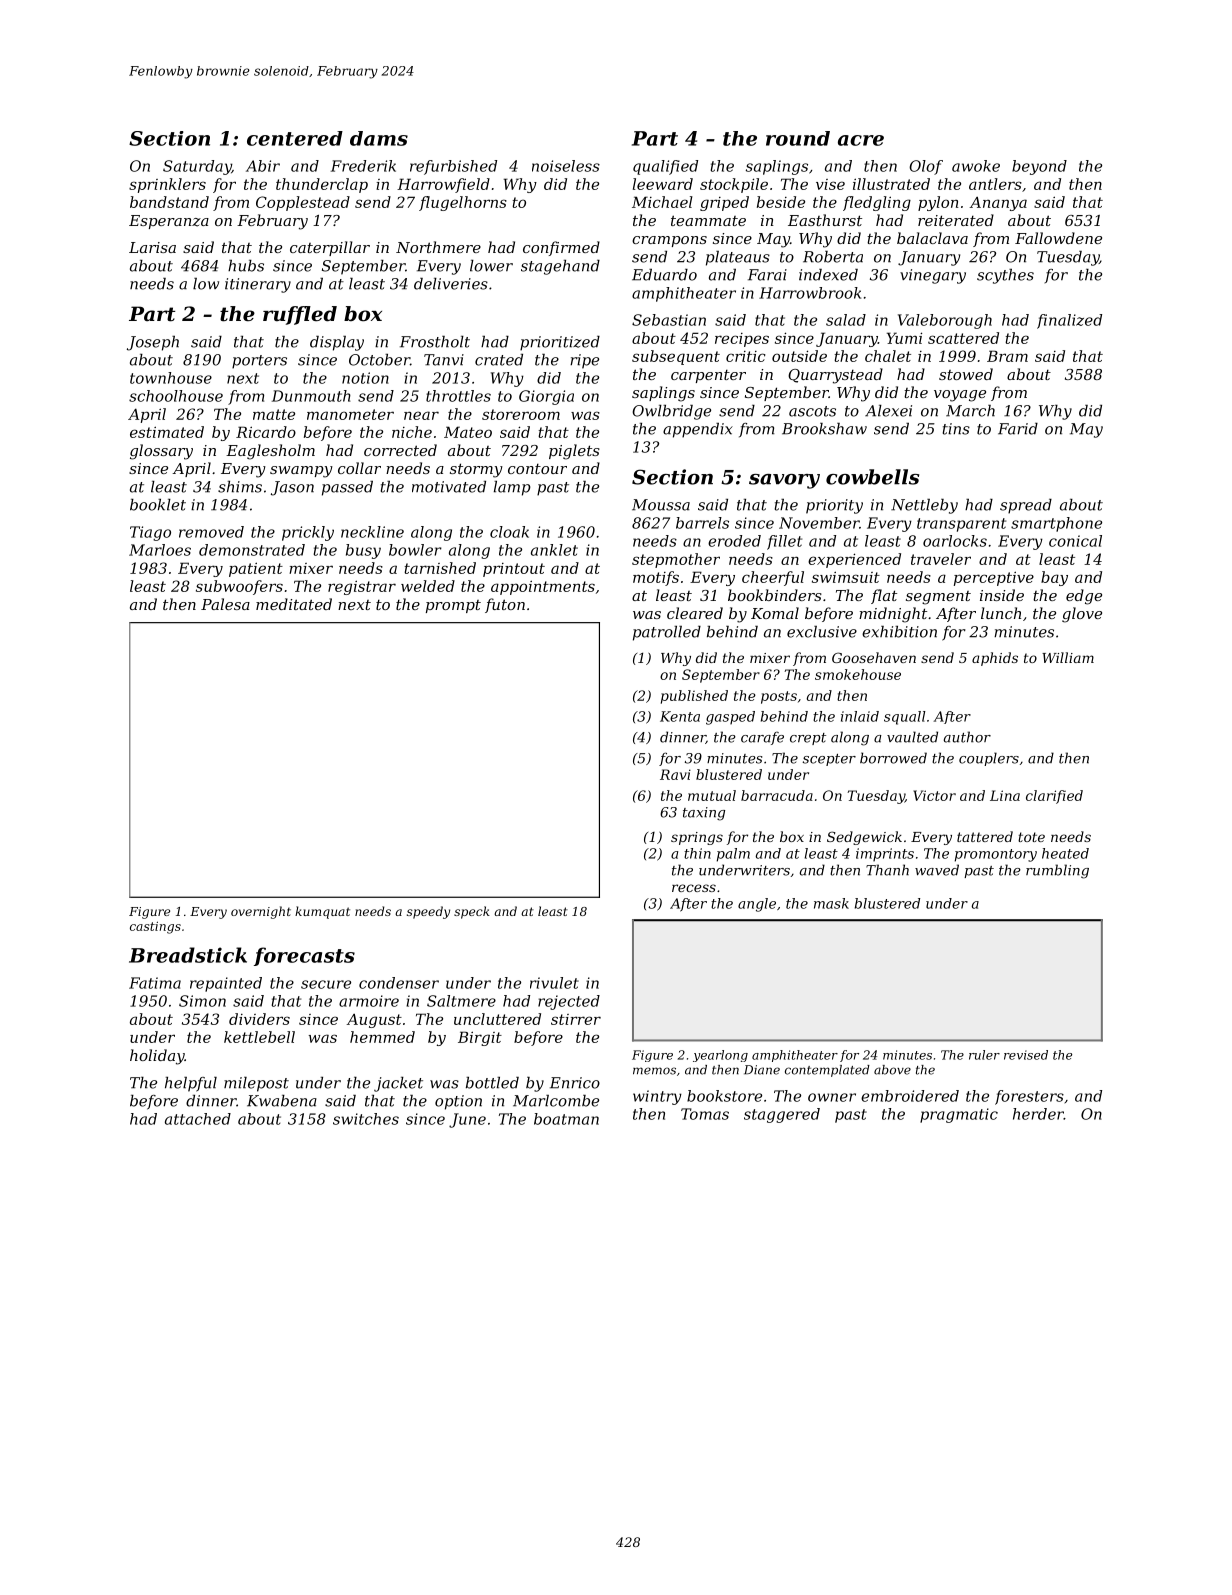 This screenshot has width=1232, height=1595. I want to click on June, so click(467, 1120).
